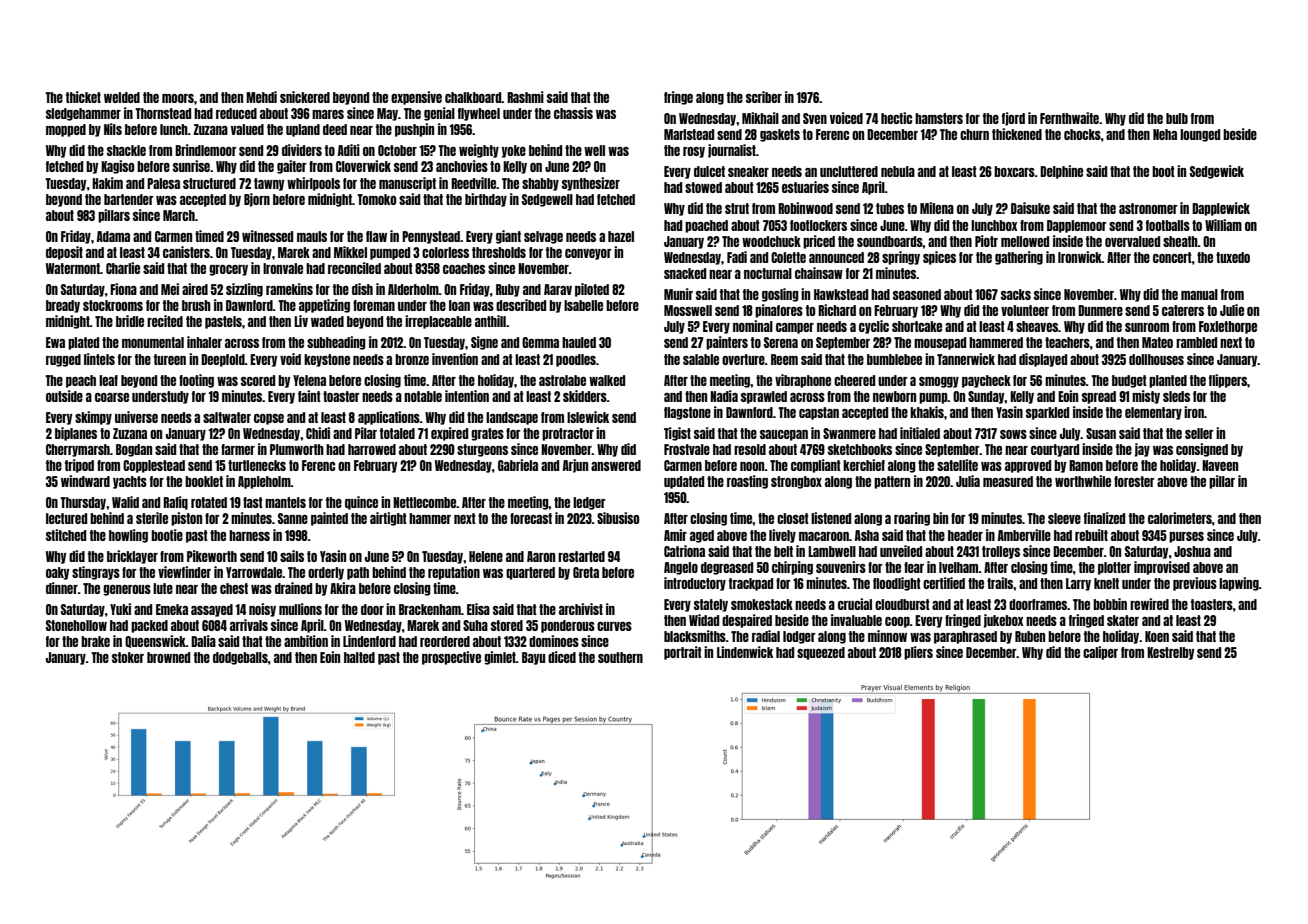  Describe the element at coordinates (128, 657) in the page. I see `stoker` at that location.
